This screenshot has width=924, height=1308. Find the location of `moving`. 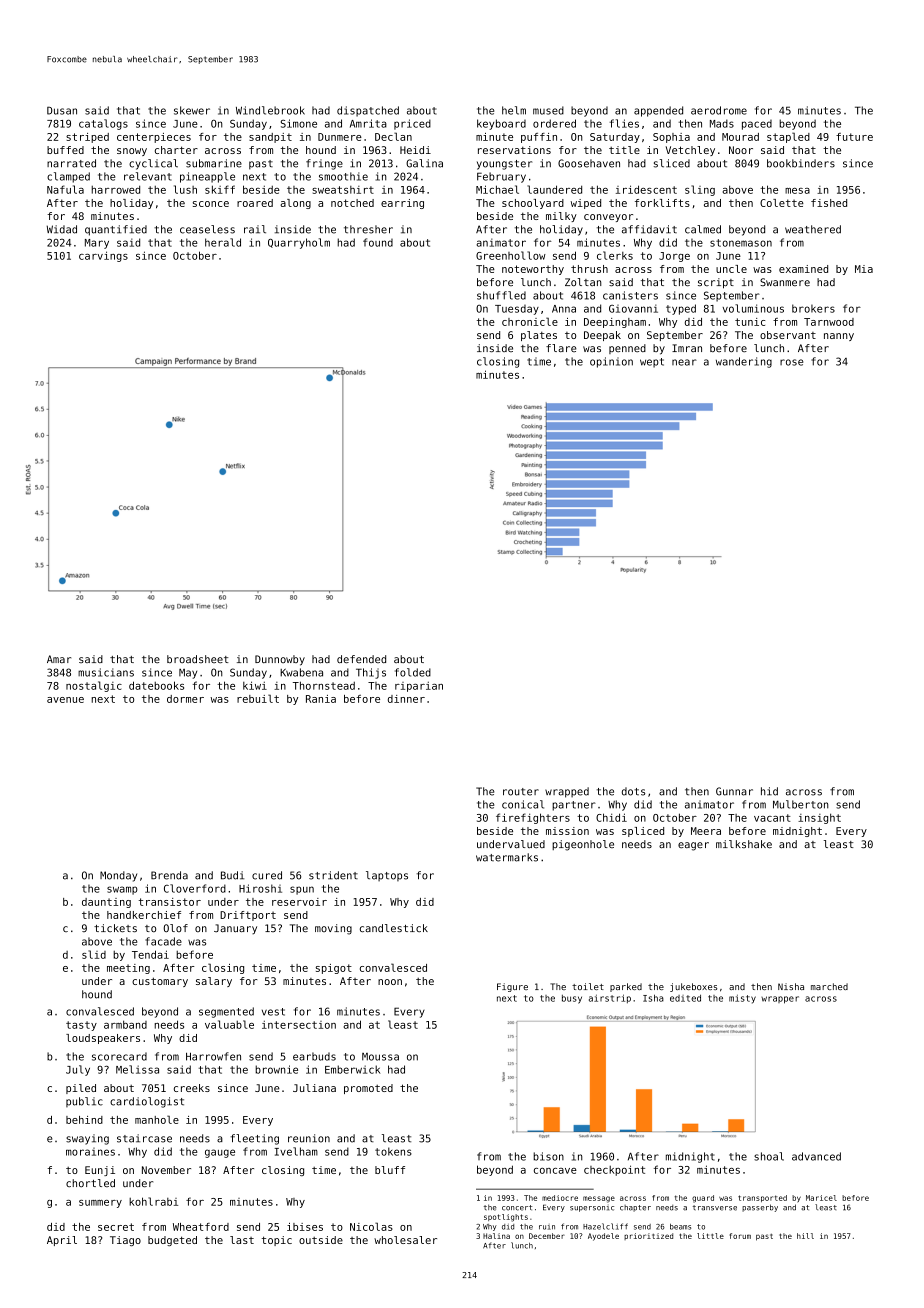

moving is located at coordinates (333, 929).
